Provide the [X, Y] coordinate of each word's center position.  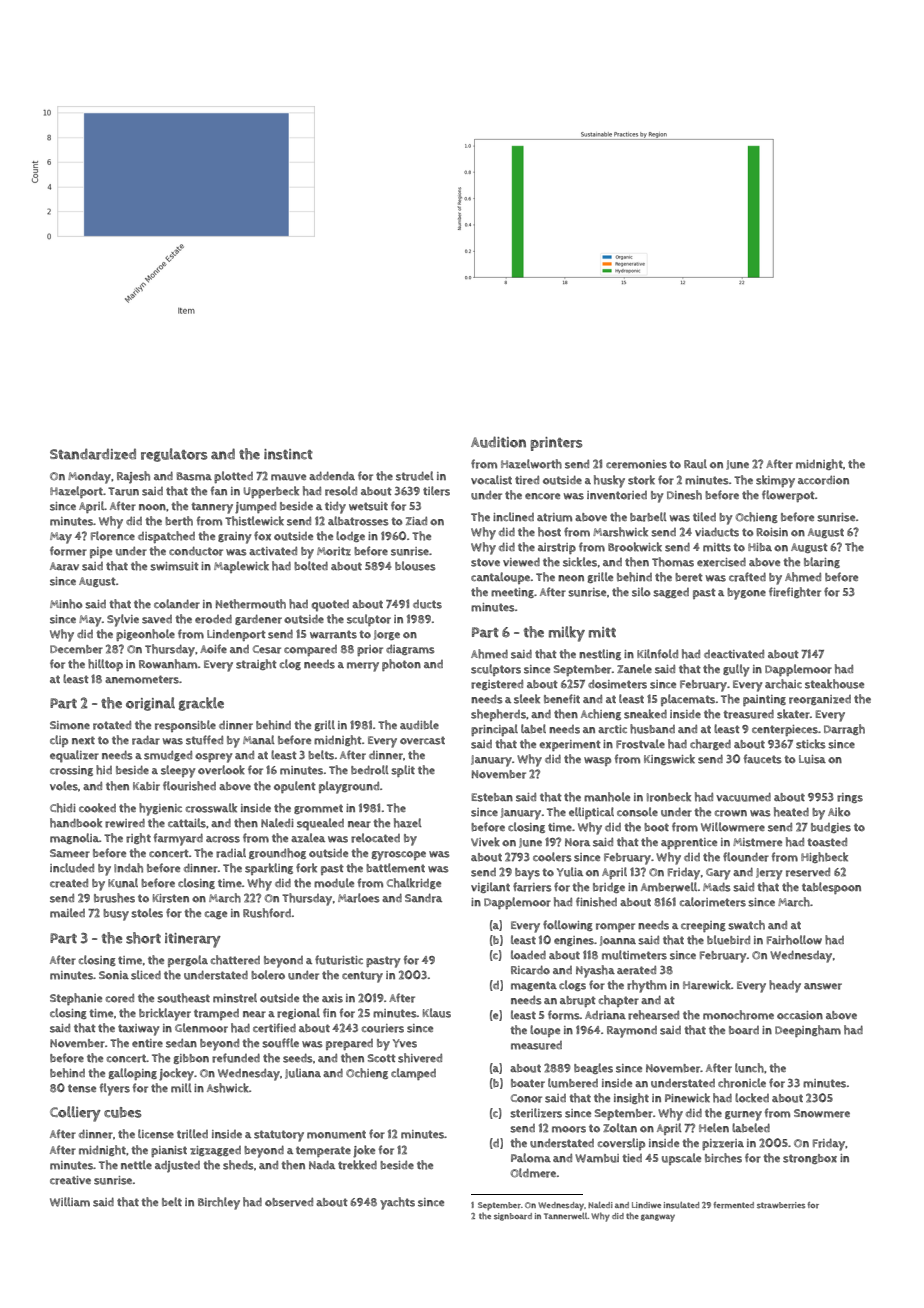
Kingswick [669, 759]
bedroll [370, 770]
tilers [436, 491]
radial [231, 853]
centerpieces [785, 730]
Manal [259, 739]
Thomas [673, 562]
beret [689, 577]
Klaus [437, 1013]
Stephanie [76, 999]
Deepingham [808, 1031]
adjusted [177, 1167]
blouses [415, 566]
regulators [174, 455]
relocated [375, 838]
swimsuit [174, 566]
